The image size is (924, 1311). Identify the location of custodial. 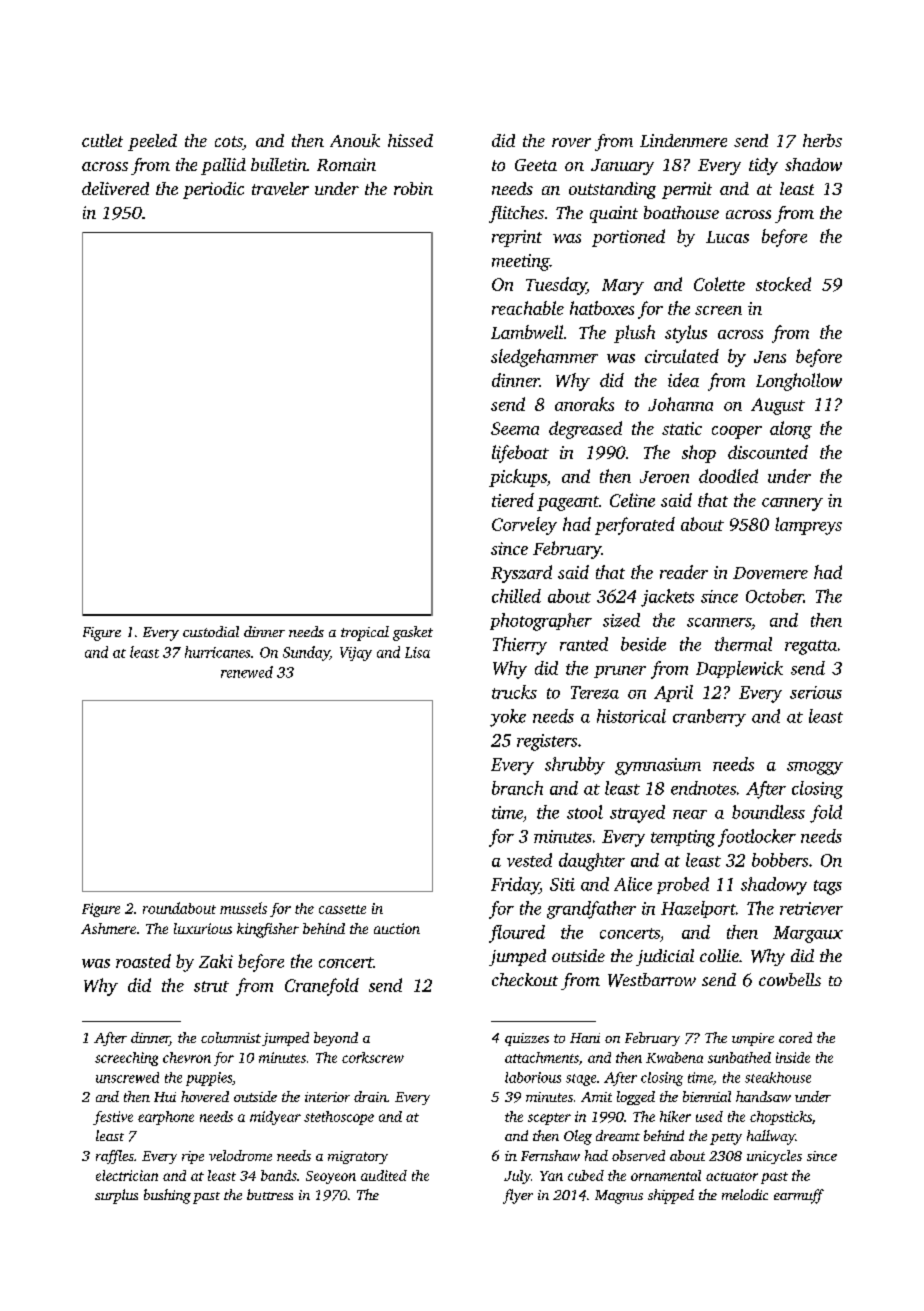
(211, 631).
